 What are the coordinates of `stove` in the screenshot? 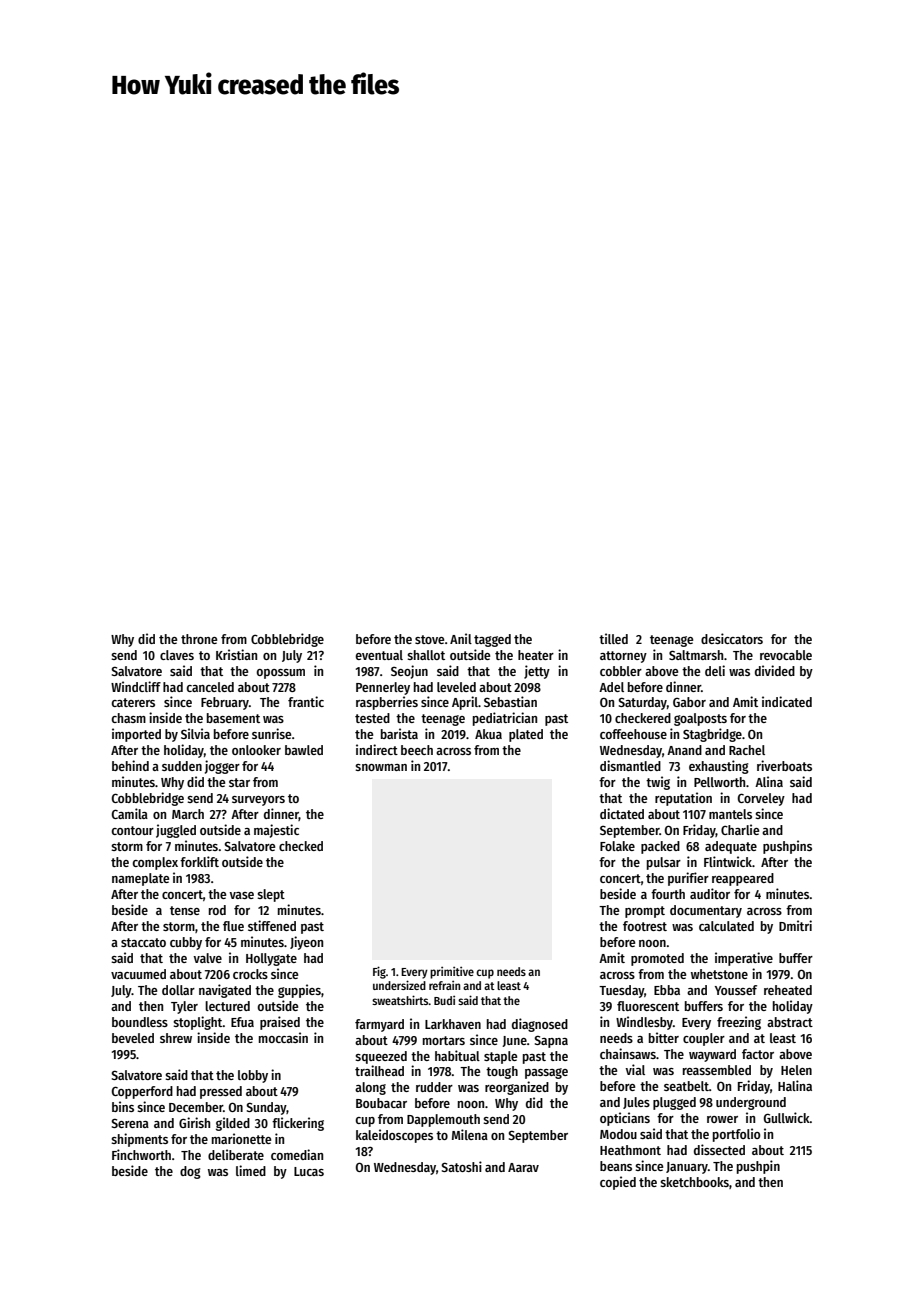 It's located at (429, 639).
